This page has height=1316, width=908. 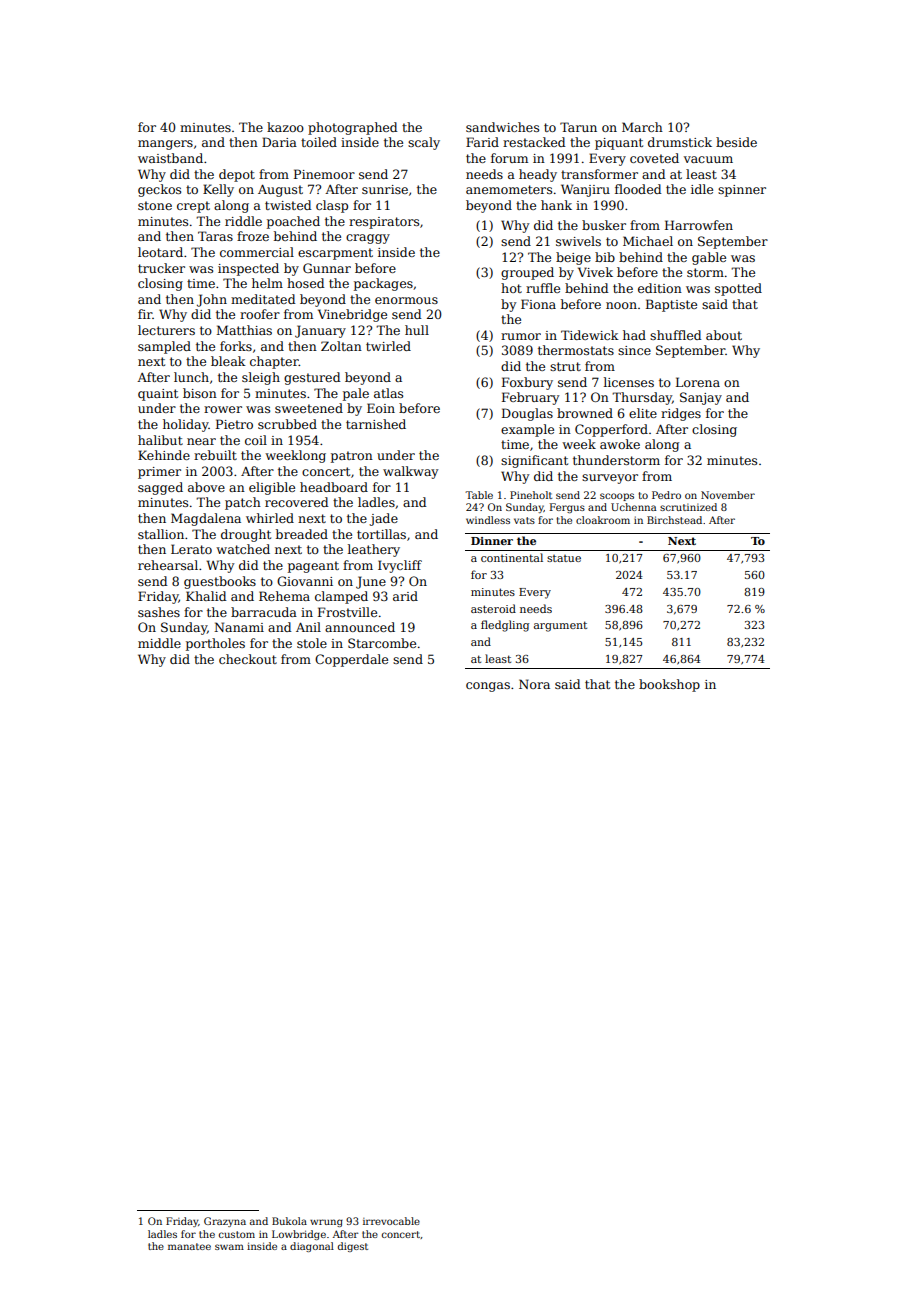 What do you see at coordinates (193, 207) in the page?
I see `crept` at bounding box center [193, 207].
